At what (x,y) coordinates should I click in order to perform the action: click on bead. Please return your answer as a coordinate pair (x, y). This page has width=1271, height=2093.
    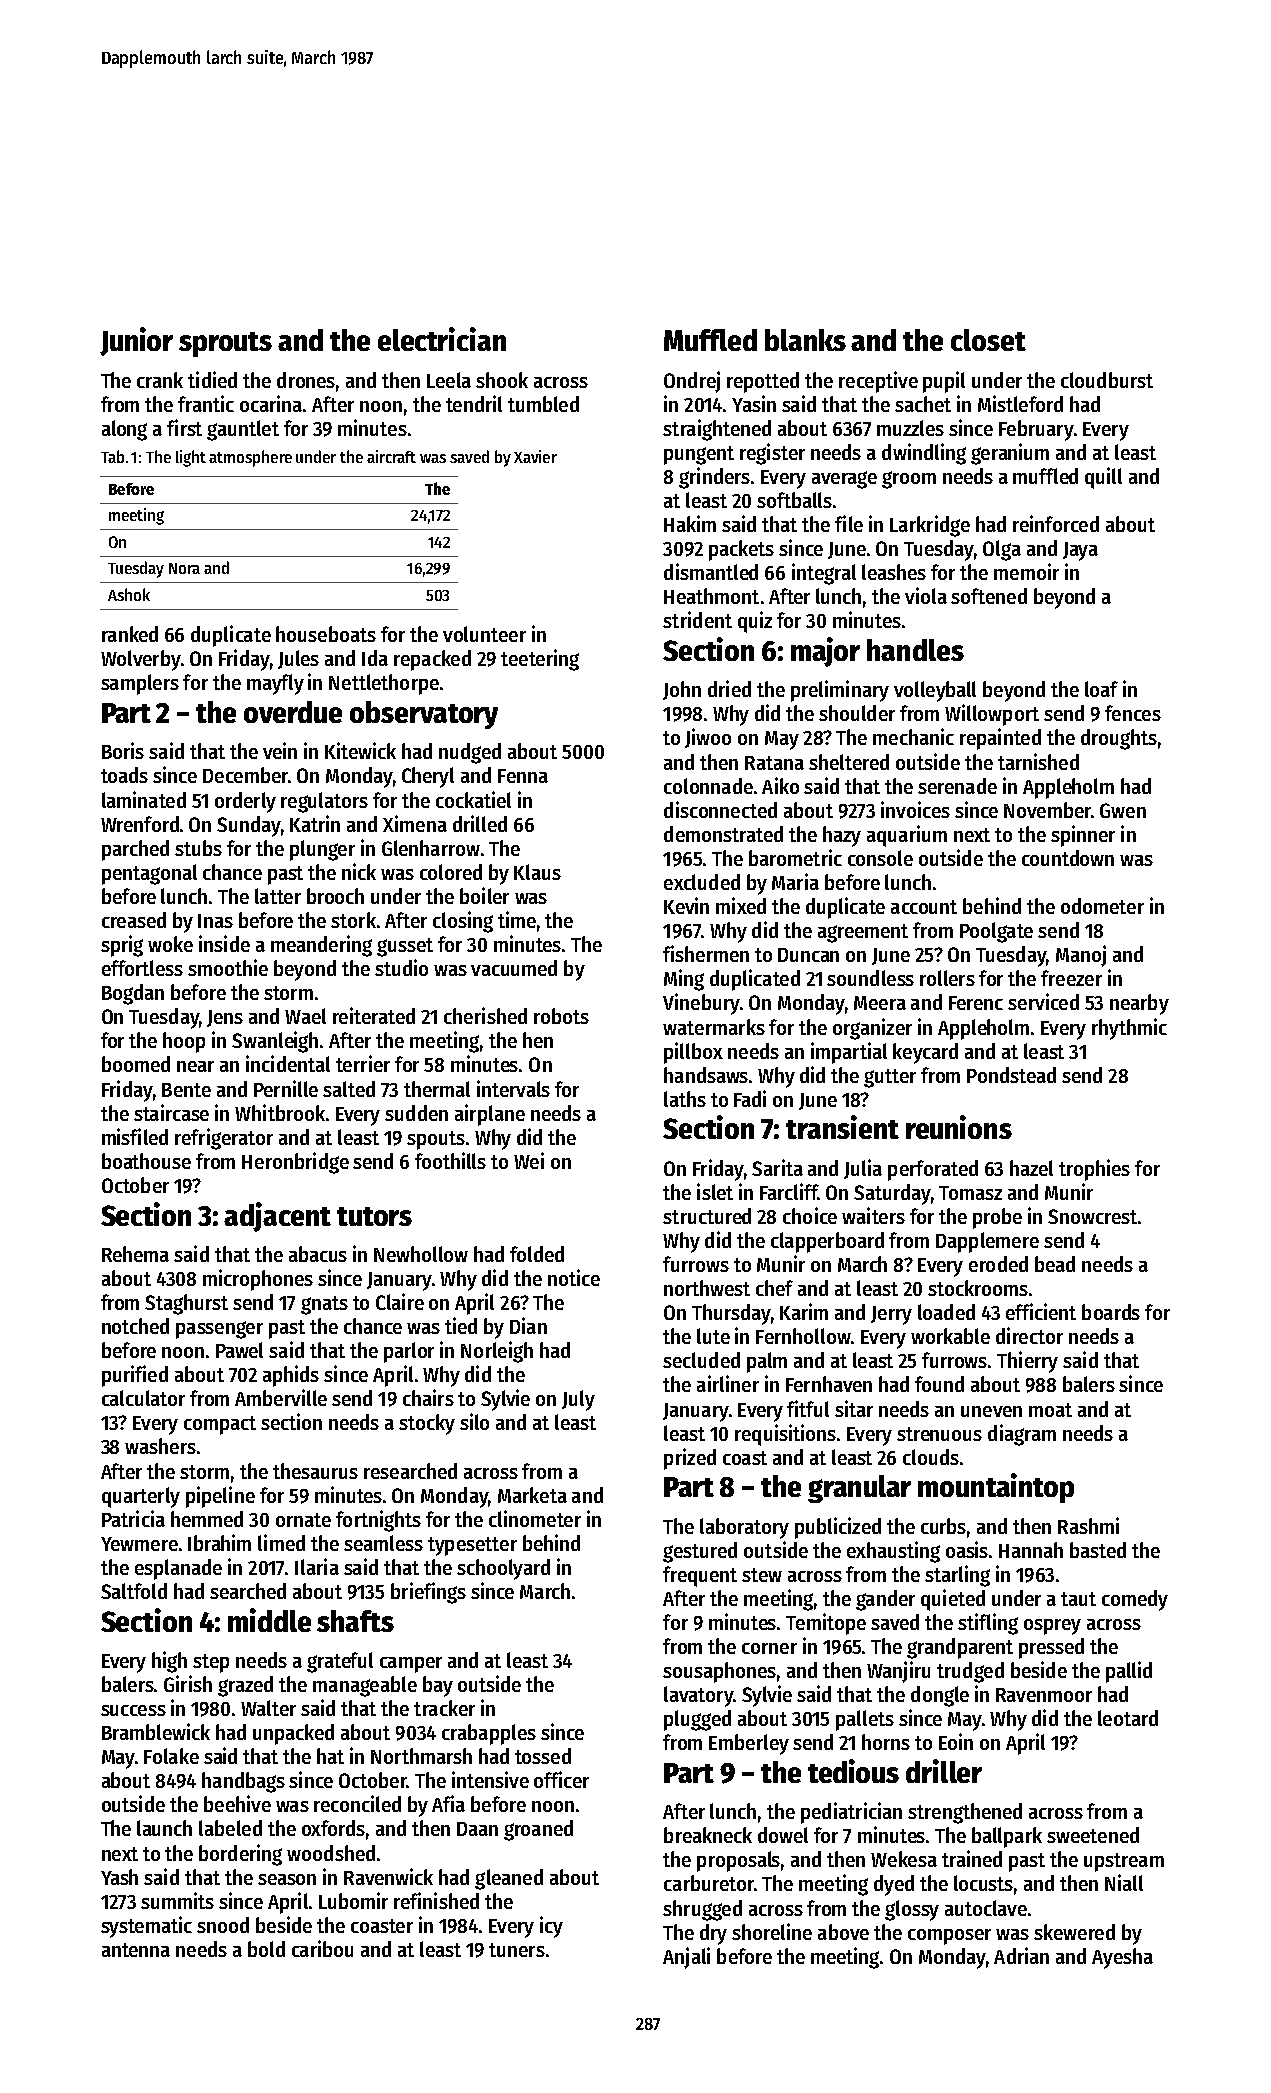
    Looking at the image, I should click on (1055, 1264).
